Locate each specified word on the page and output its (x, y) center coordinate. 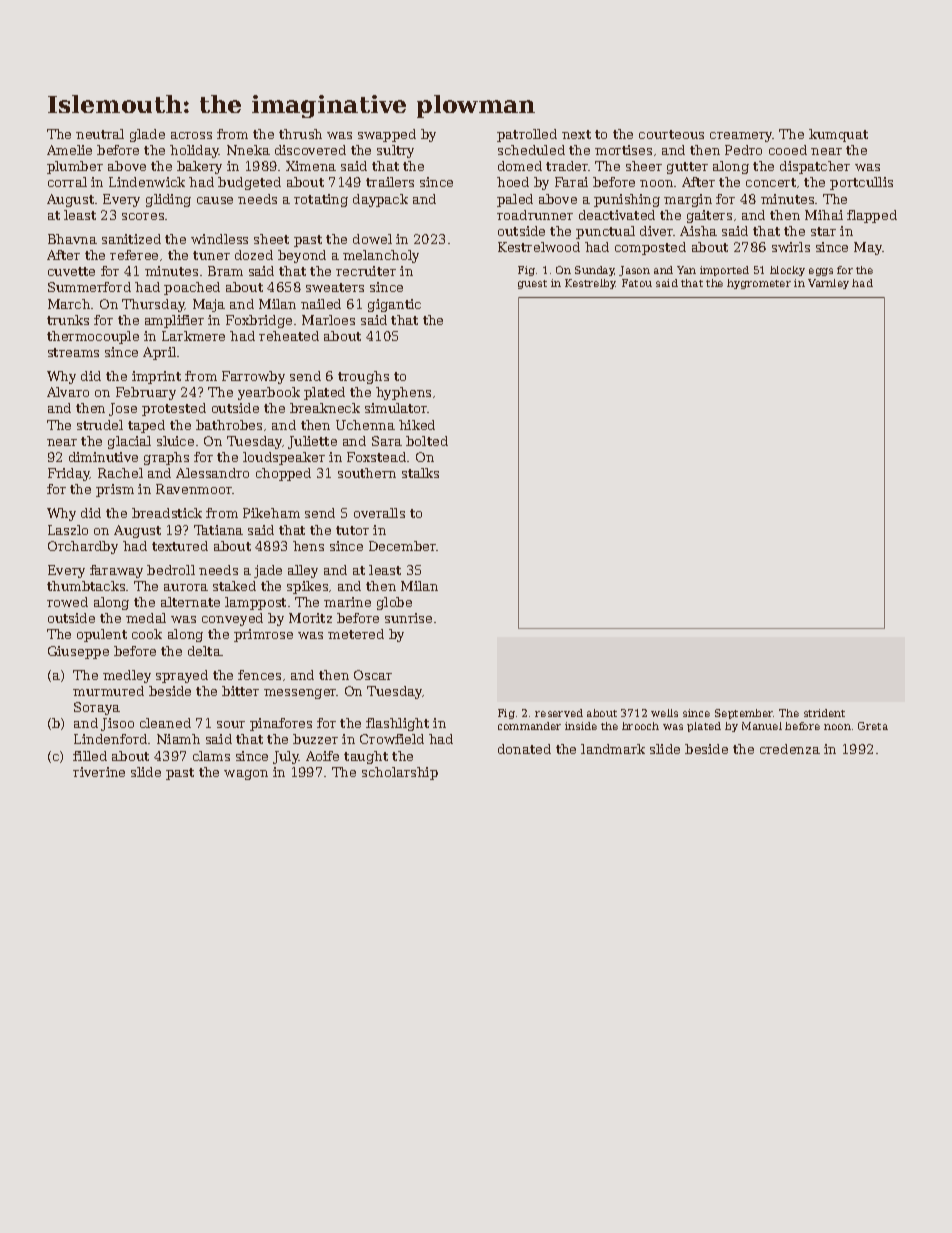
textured (180, 546)
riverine (99, 772)
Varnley (828, 284)
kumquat (838, 135)
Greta (873, 726)
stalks (420, 473)
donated (524, 749)
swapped (387, 135)
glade (147, 135)
